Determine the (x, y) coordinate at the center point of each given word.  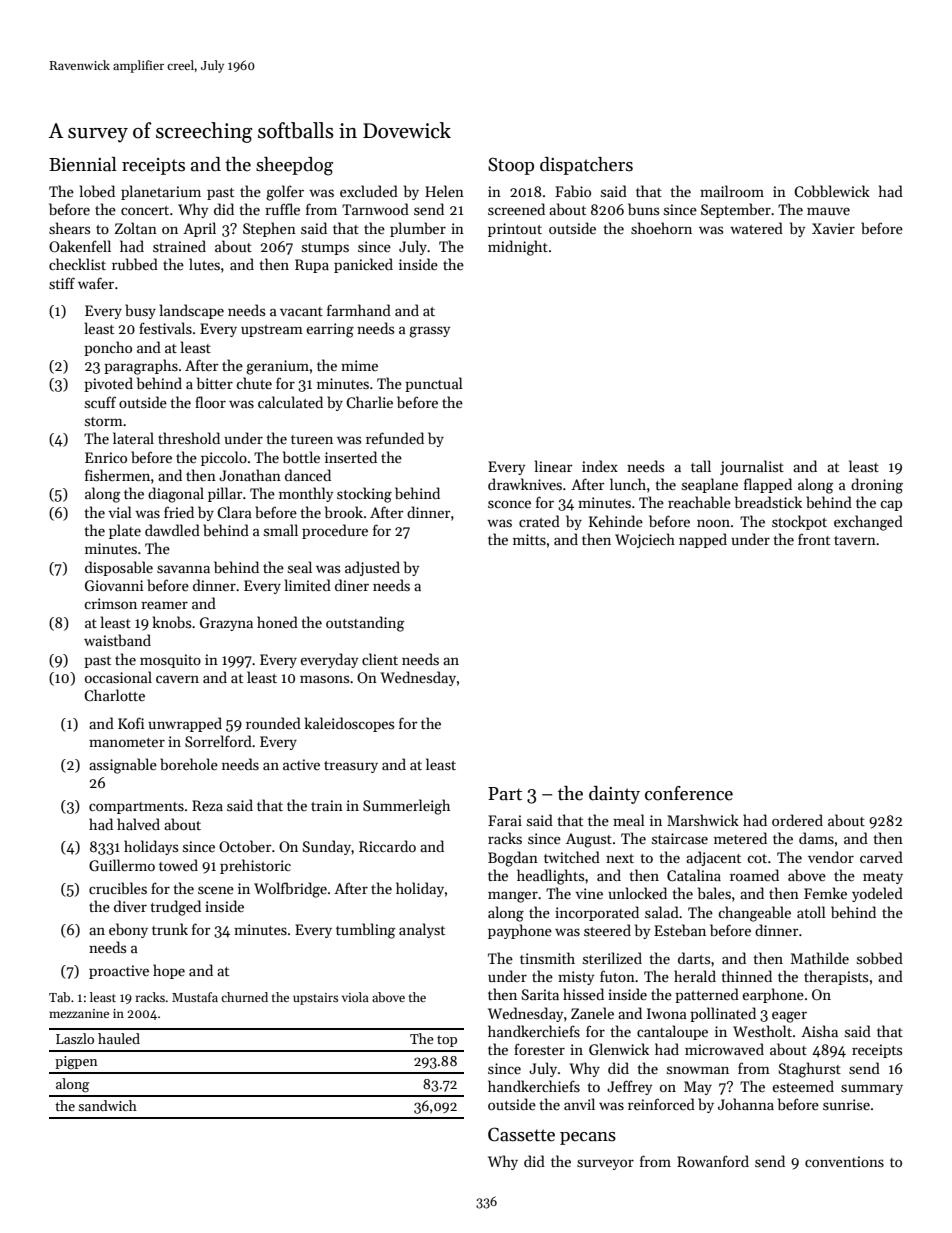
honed (277, 622)
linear (554, 466)
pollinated (723, 1014)
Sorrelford (218, 741)
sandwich (107, 1105)
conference (689, 793)
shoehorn (661, 228)
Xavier (833, 228)
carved (881, 857)
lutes (204, 264)
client (380, 659)
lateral (133, 438)
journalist (752, 467)
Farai (505, 820)
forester (539, 1049)
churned (244, 997)
